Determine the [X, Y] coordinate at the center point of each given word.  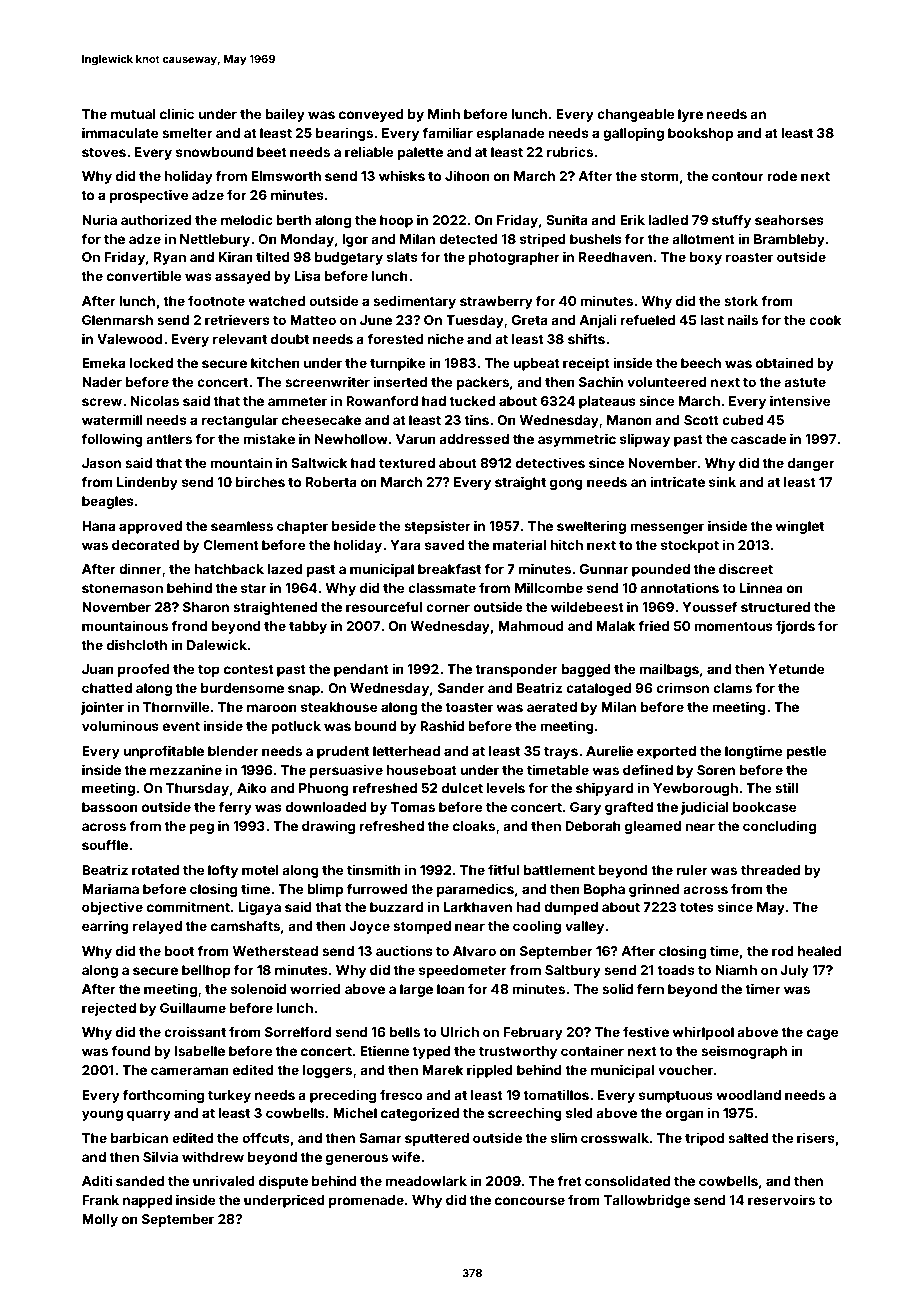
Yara [405, 545]
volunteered [667, 382]
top [209, 671]
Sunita [567, 219]
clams [732, 688]
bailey [285, 115]
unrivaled [224, 1180]
